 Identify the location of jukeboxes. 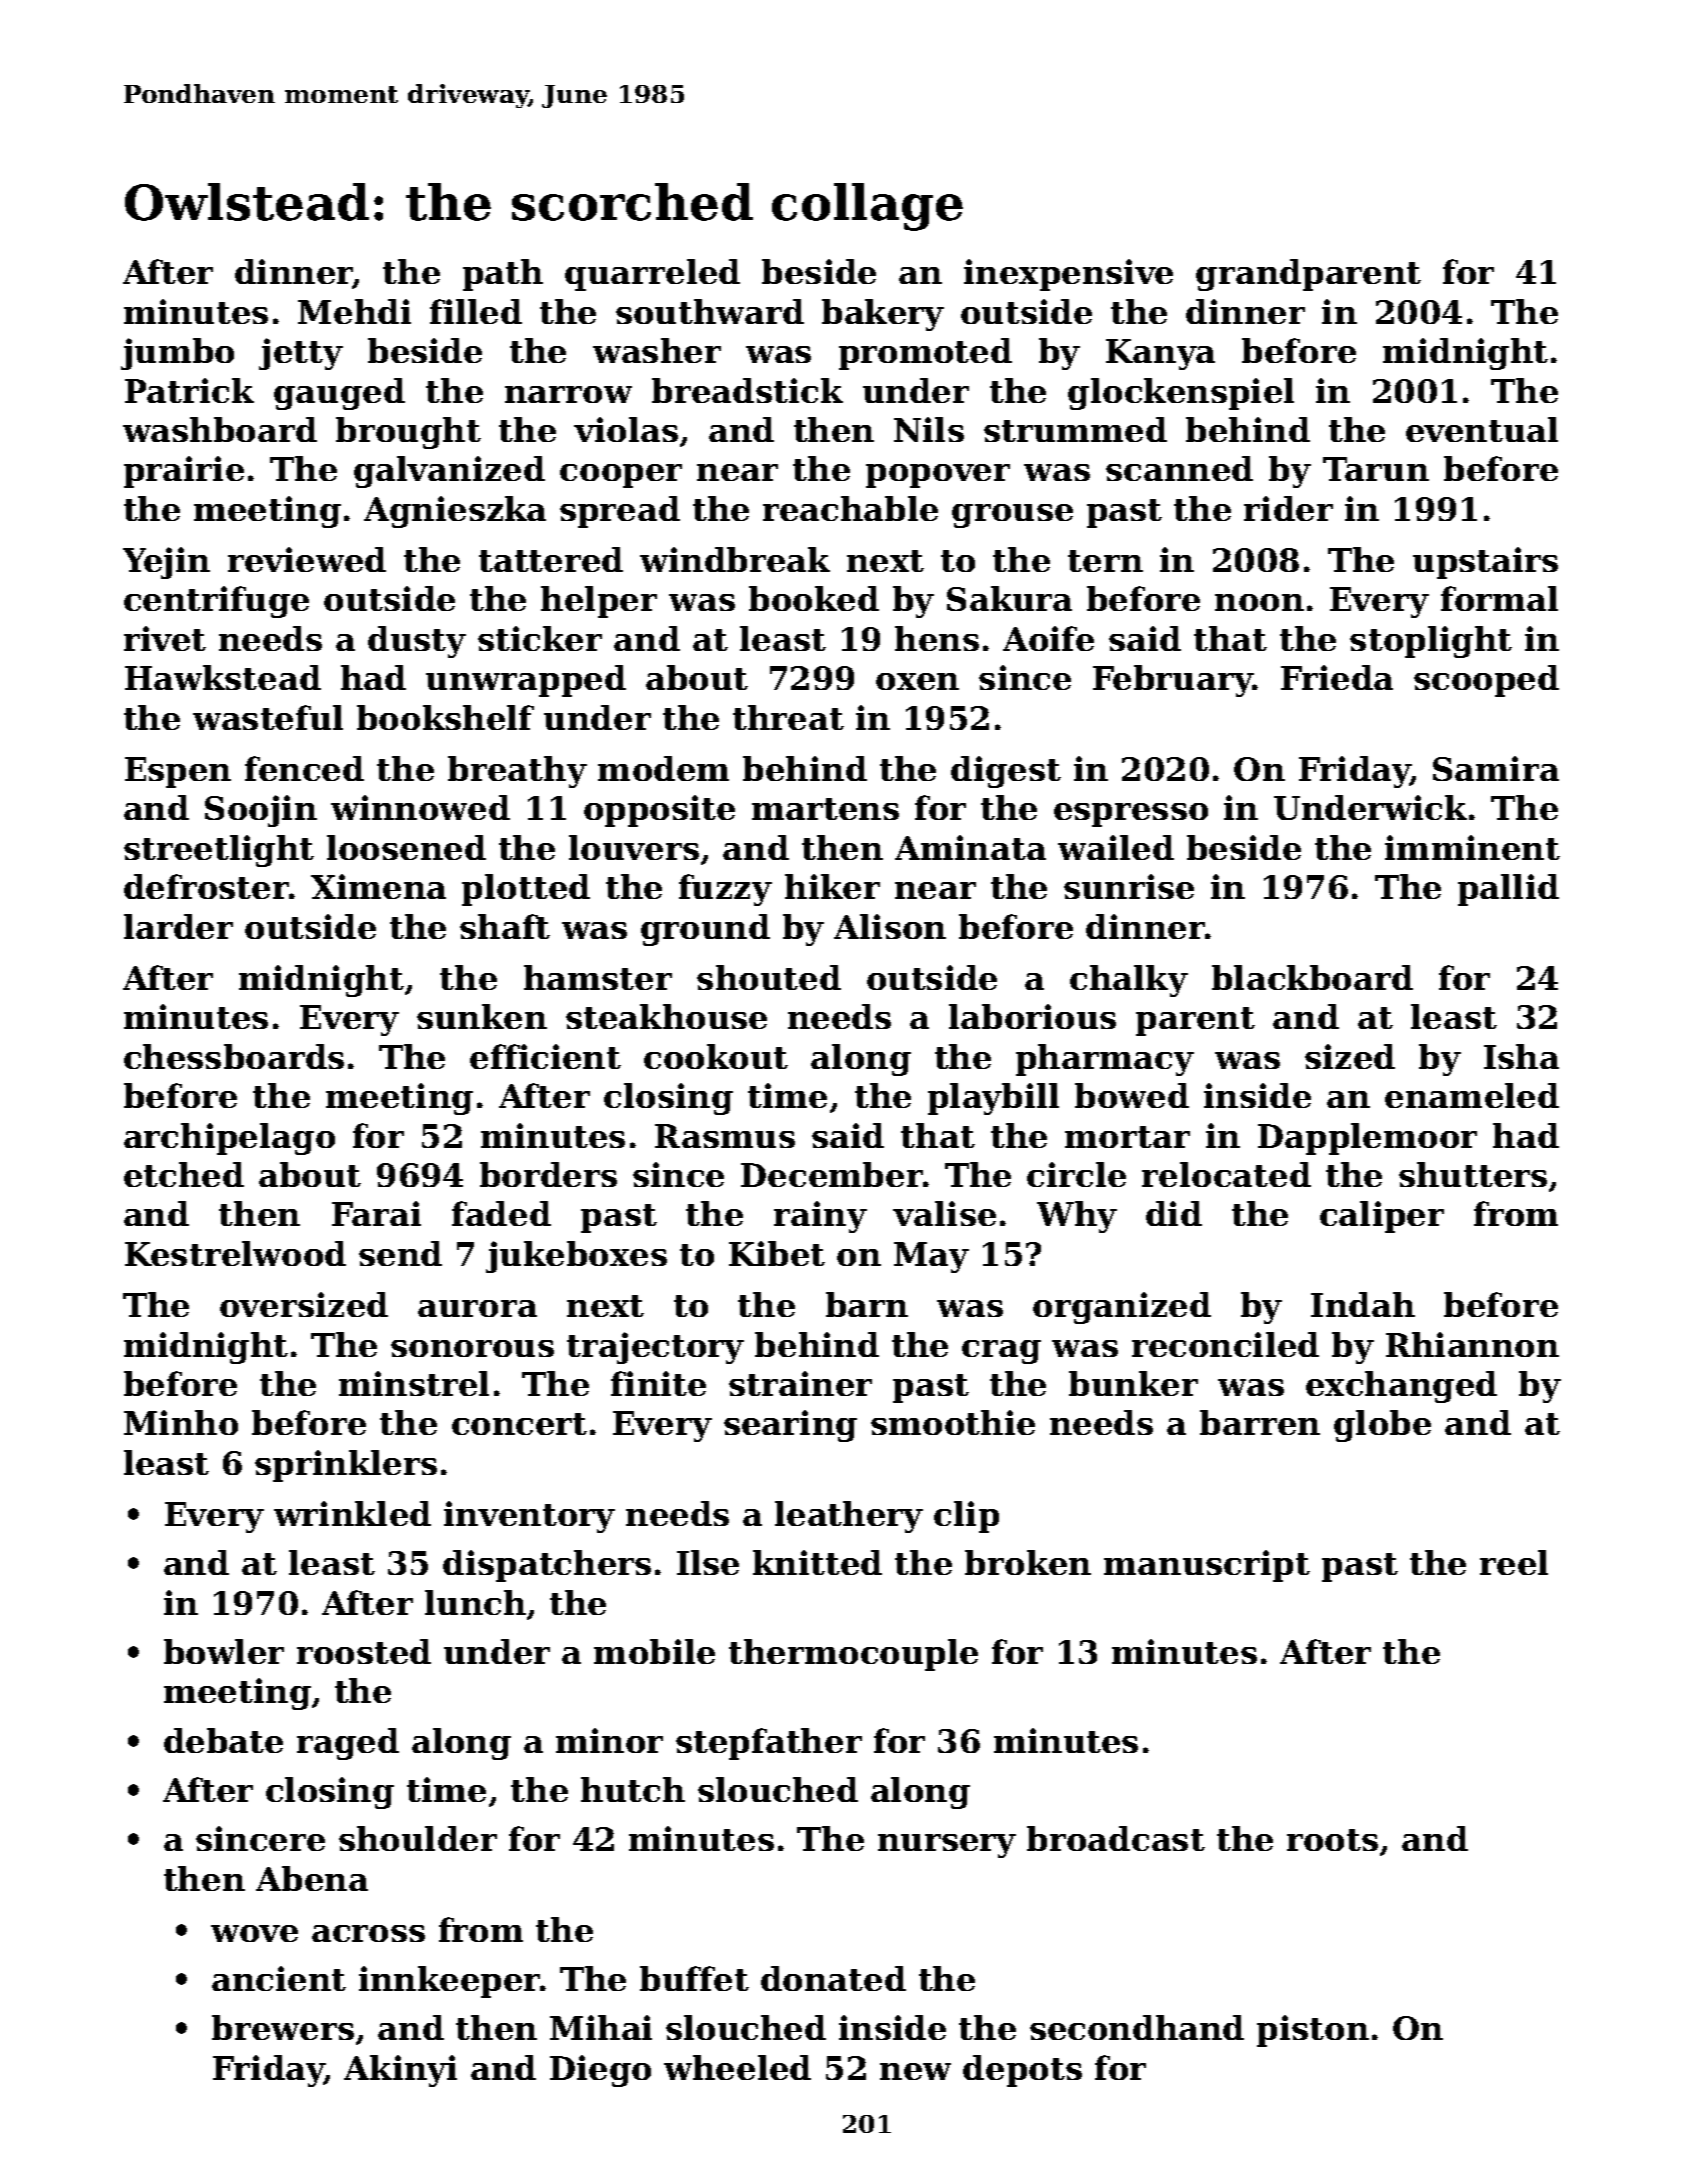
(576, 1257).
